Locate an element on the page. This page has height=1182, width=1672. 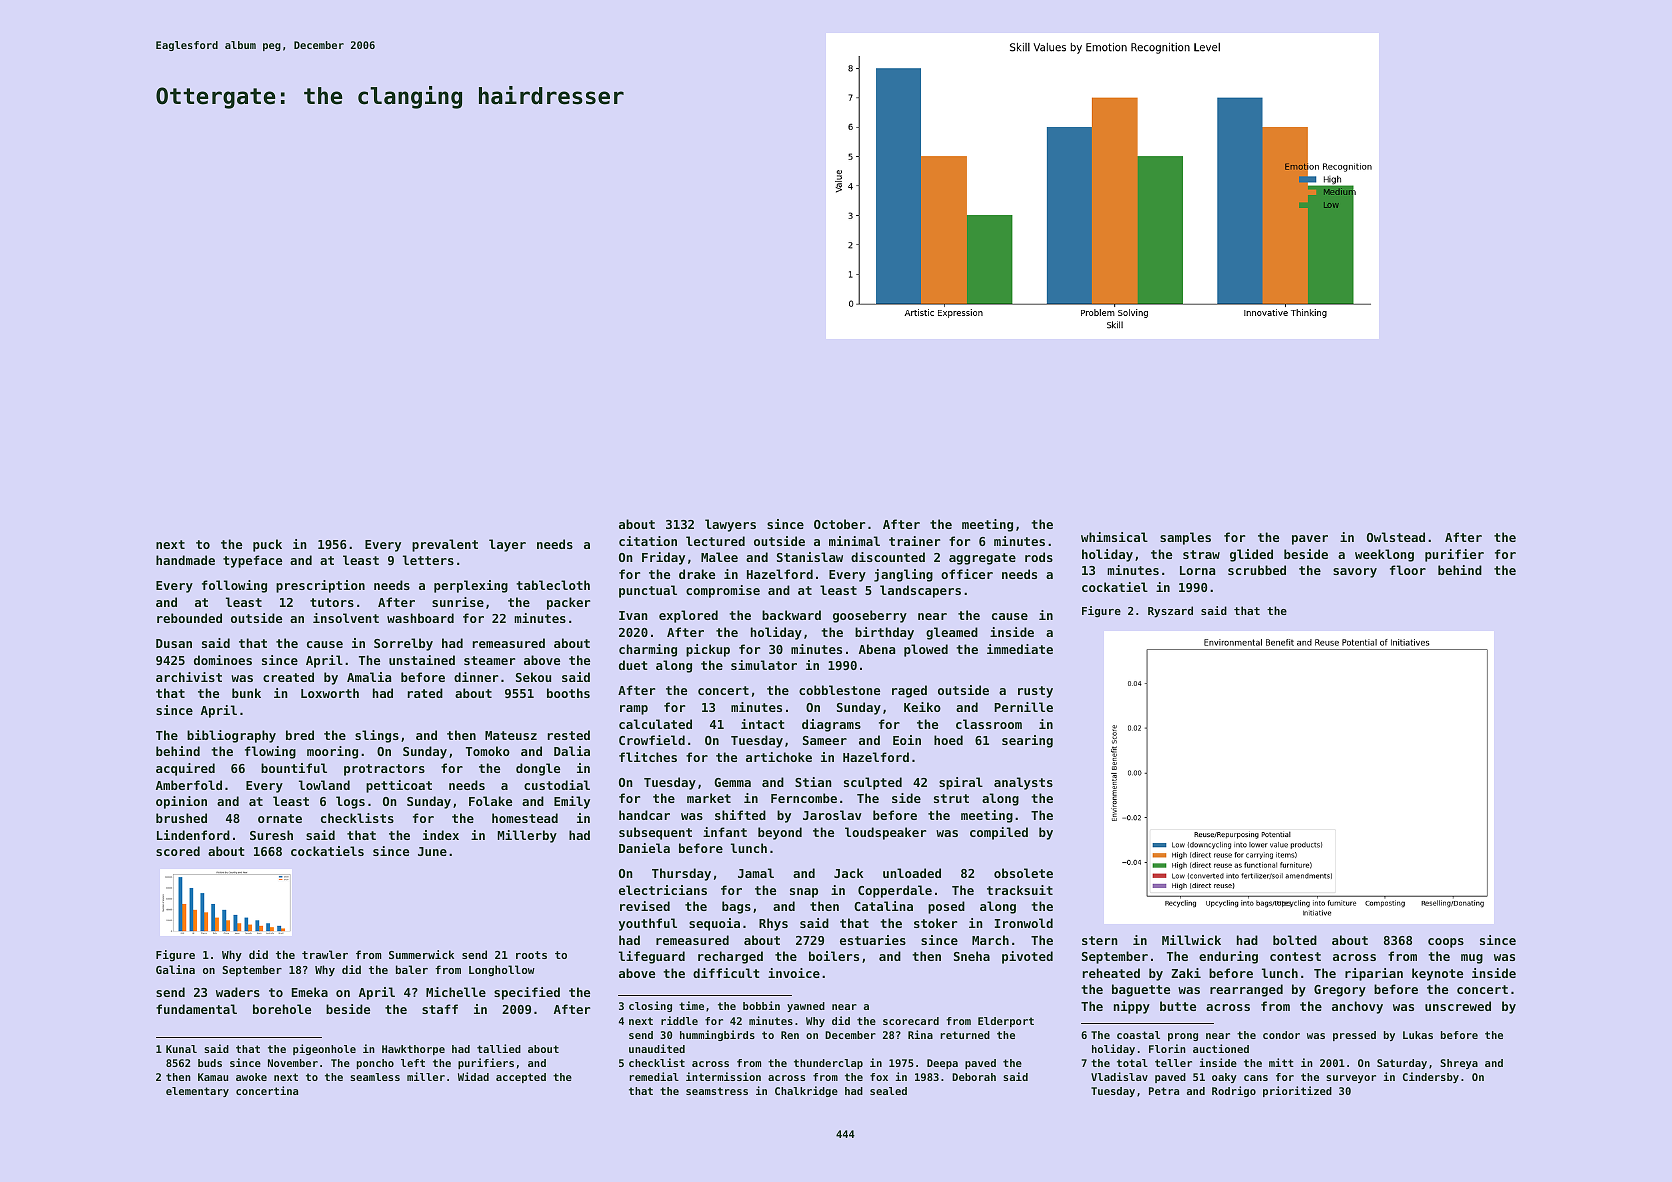
puck is located at coordinates (267, 545).
